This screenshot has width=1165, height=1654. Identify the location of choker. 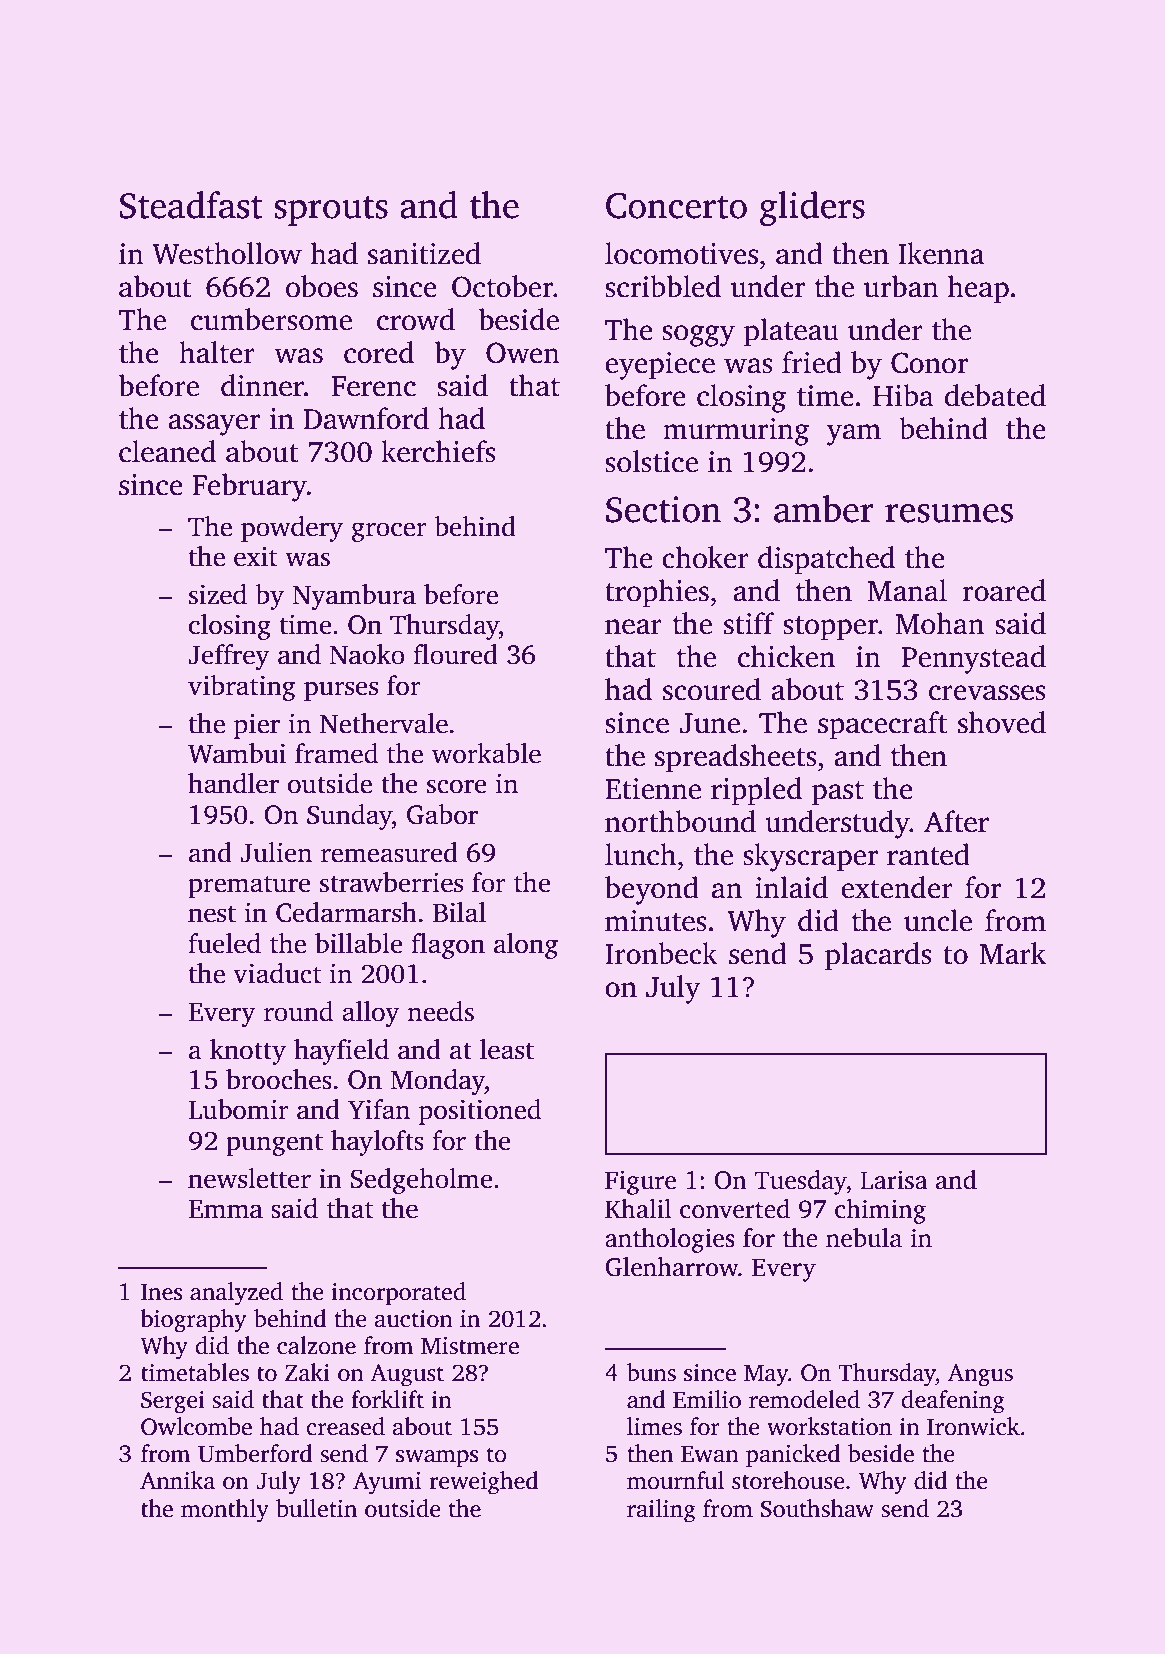
(705, 557).
